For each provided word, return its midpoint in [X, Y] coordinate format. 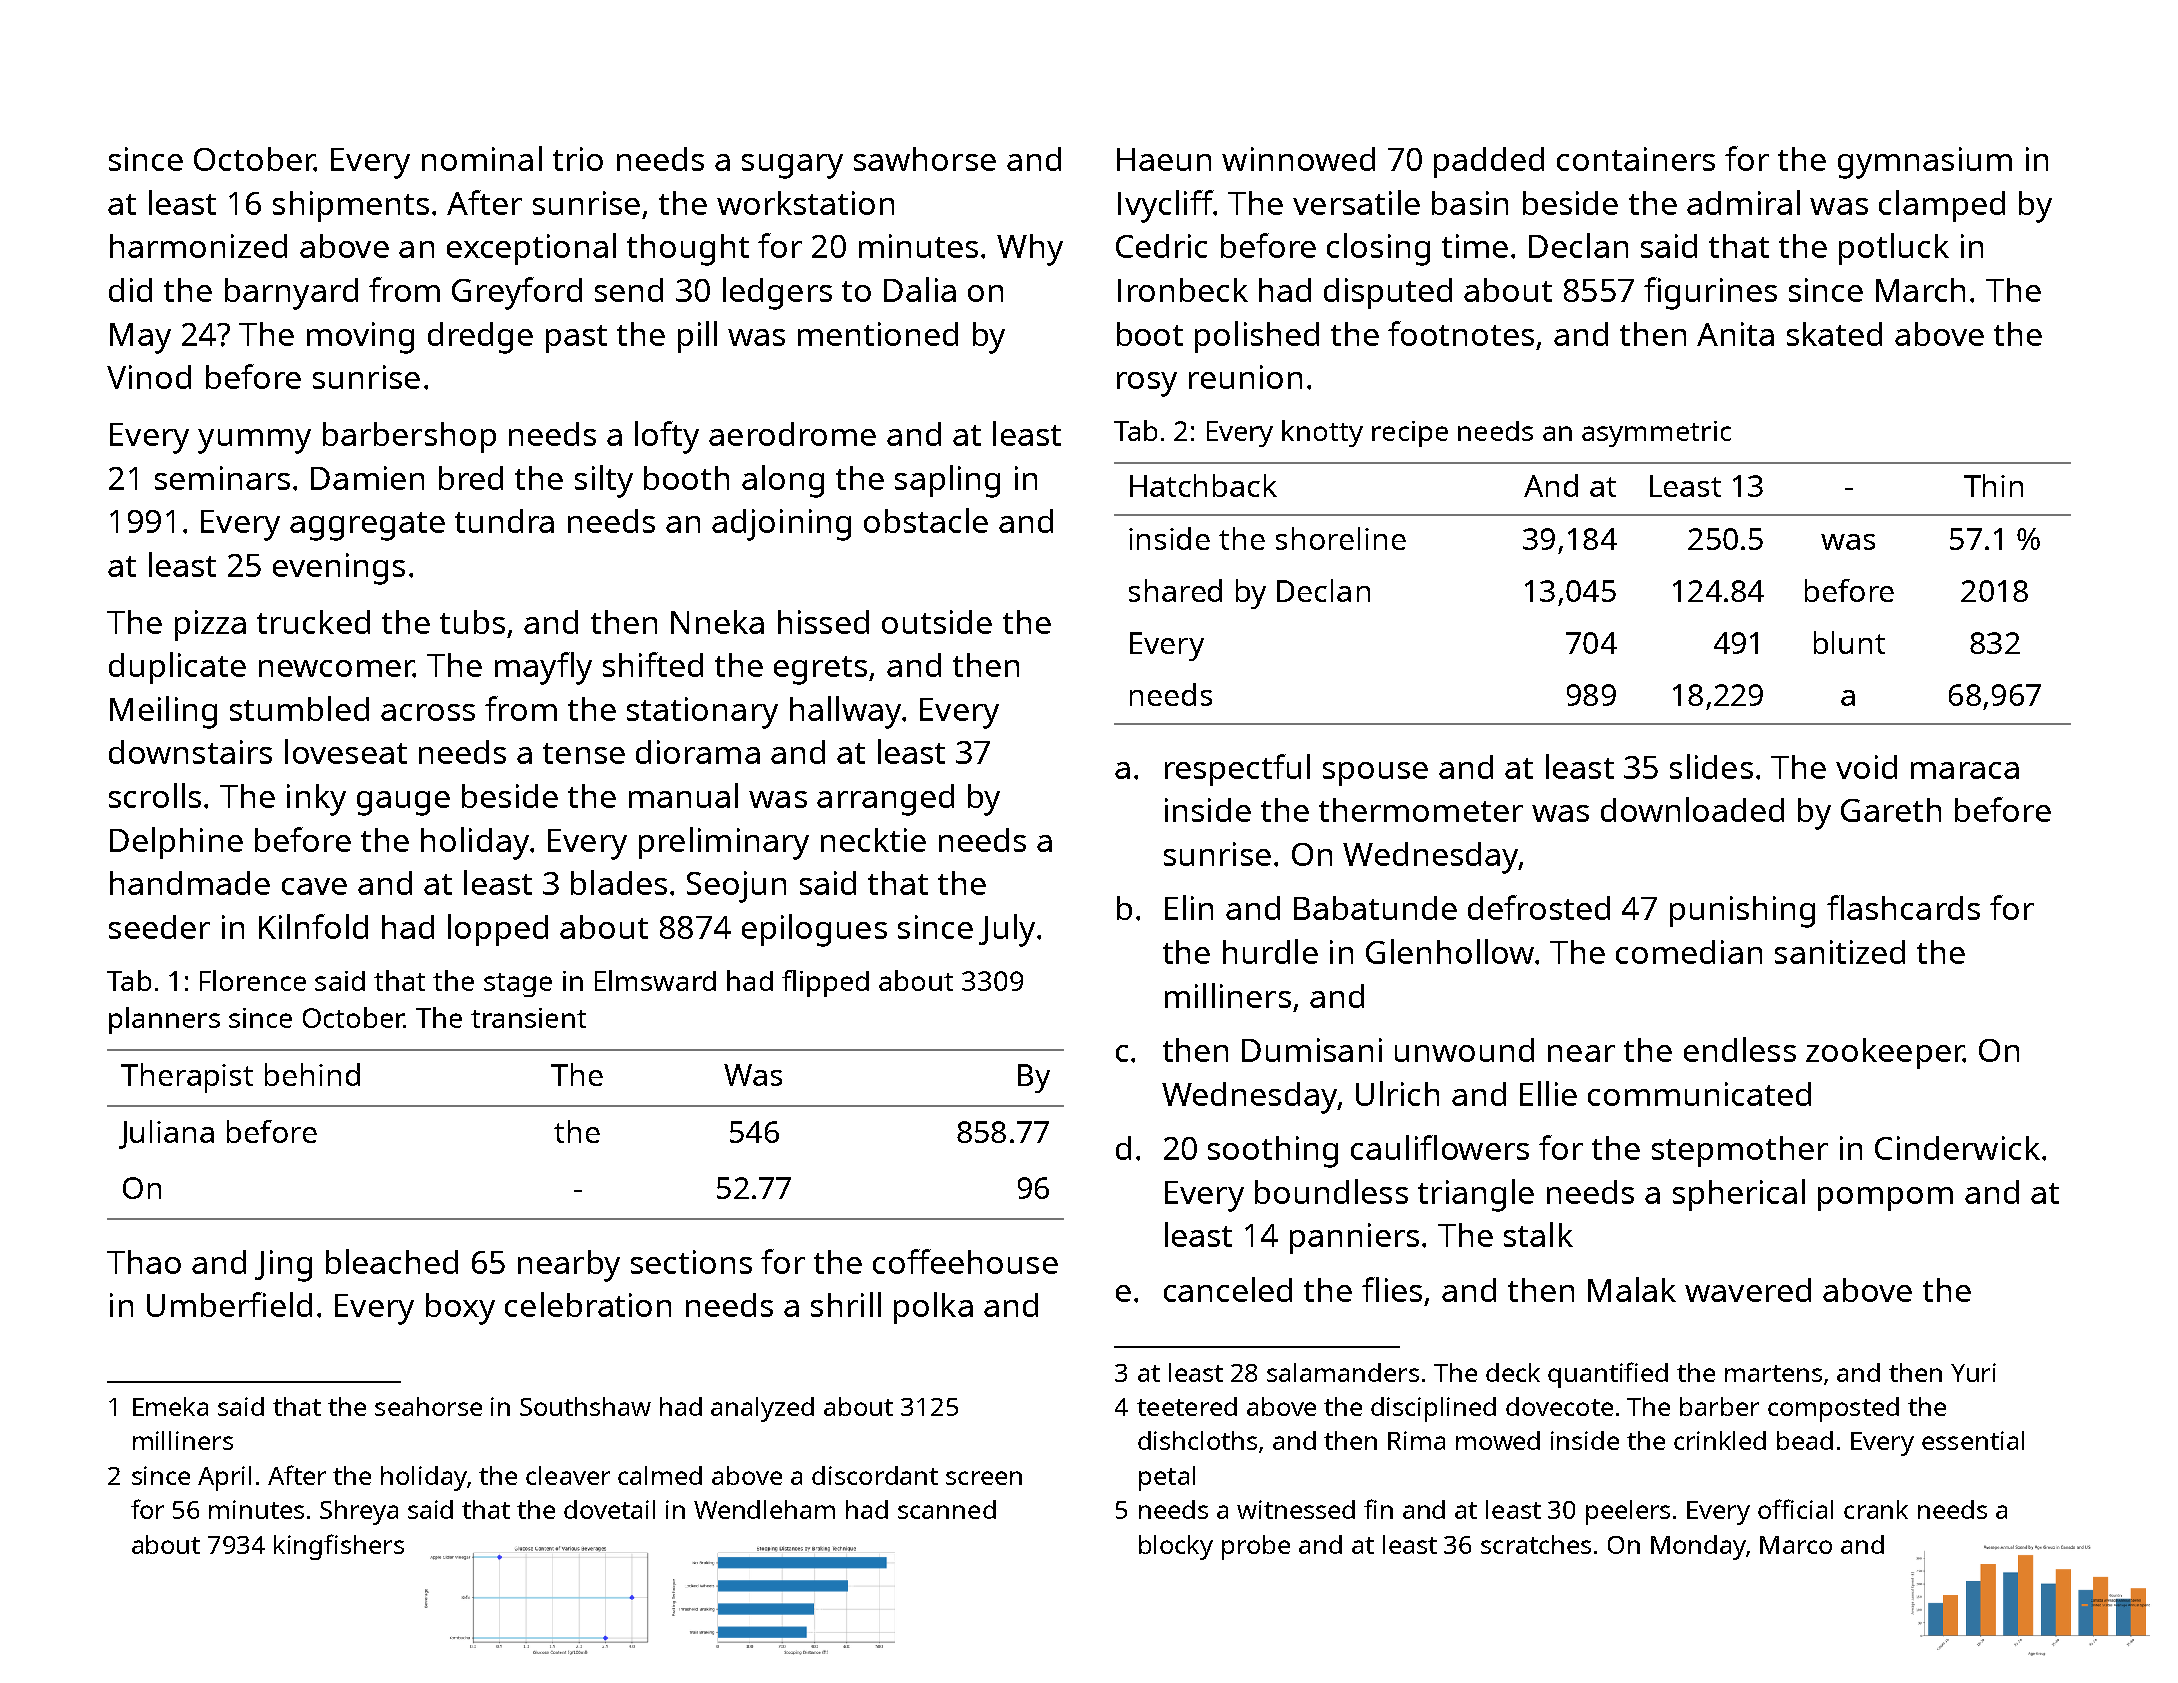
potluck [1894, 249]
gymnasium [1925, 163]
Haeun [1164, 159]
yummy [254, 441]
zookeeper [1884, 1053]
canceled [1228, 1289]
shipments [351, 206]
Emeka [170, 1406]
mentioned [878, 334]
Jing [283, 1266]
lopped [498, 930]
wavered [1748, 1290]
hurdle [1270, 951]
